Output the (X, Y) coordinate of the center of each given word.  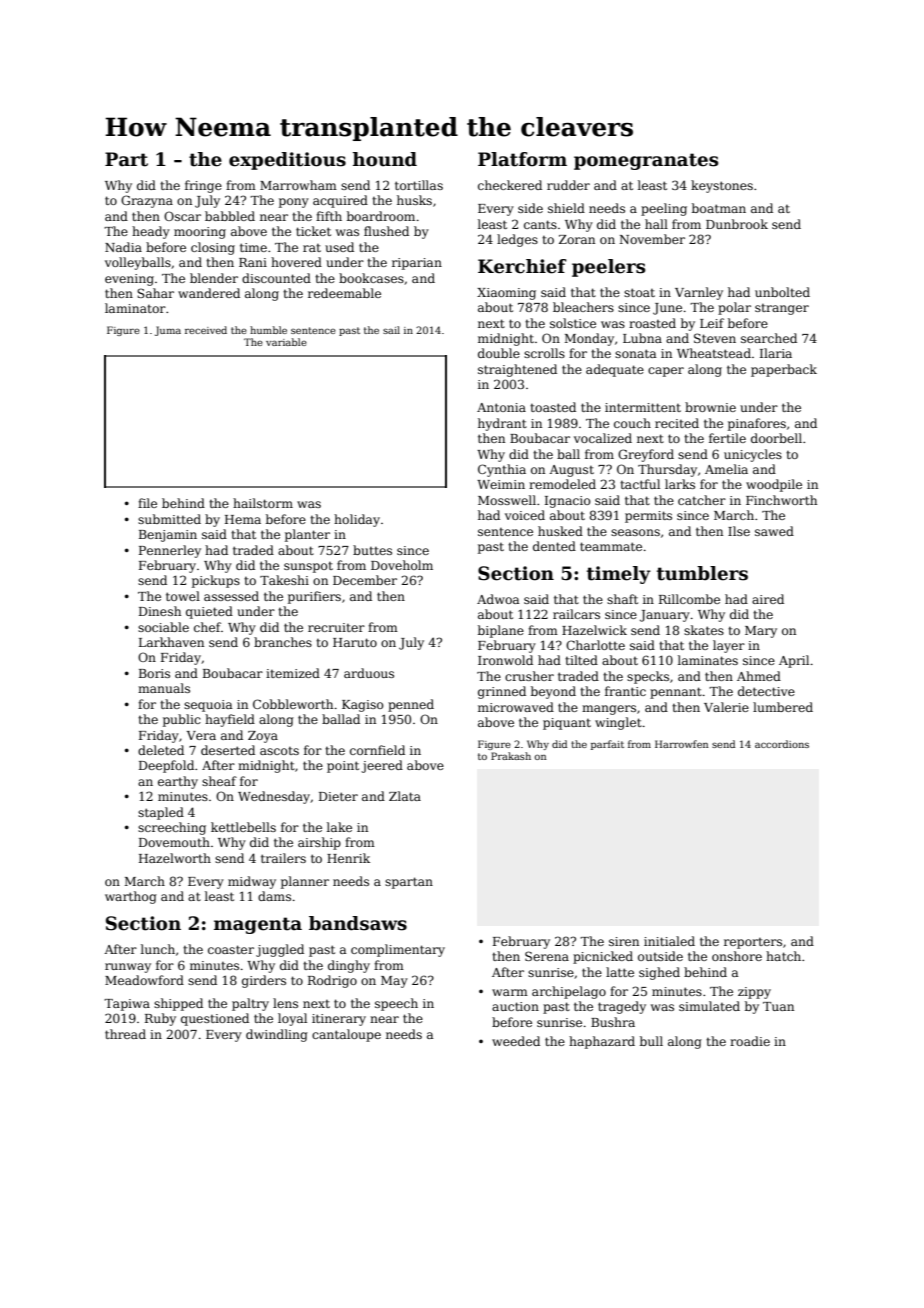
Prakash (511, 756)
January (665, 616)
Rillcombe (689, 599)
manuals (164, 688)
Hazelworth (175, 858)
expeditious (287, 161)
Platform (522, 159)
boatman (719, 208)
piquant (567, 724)
